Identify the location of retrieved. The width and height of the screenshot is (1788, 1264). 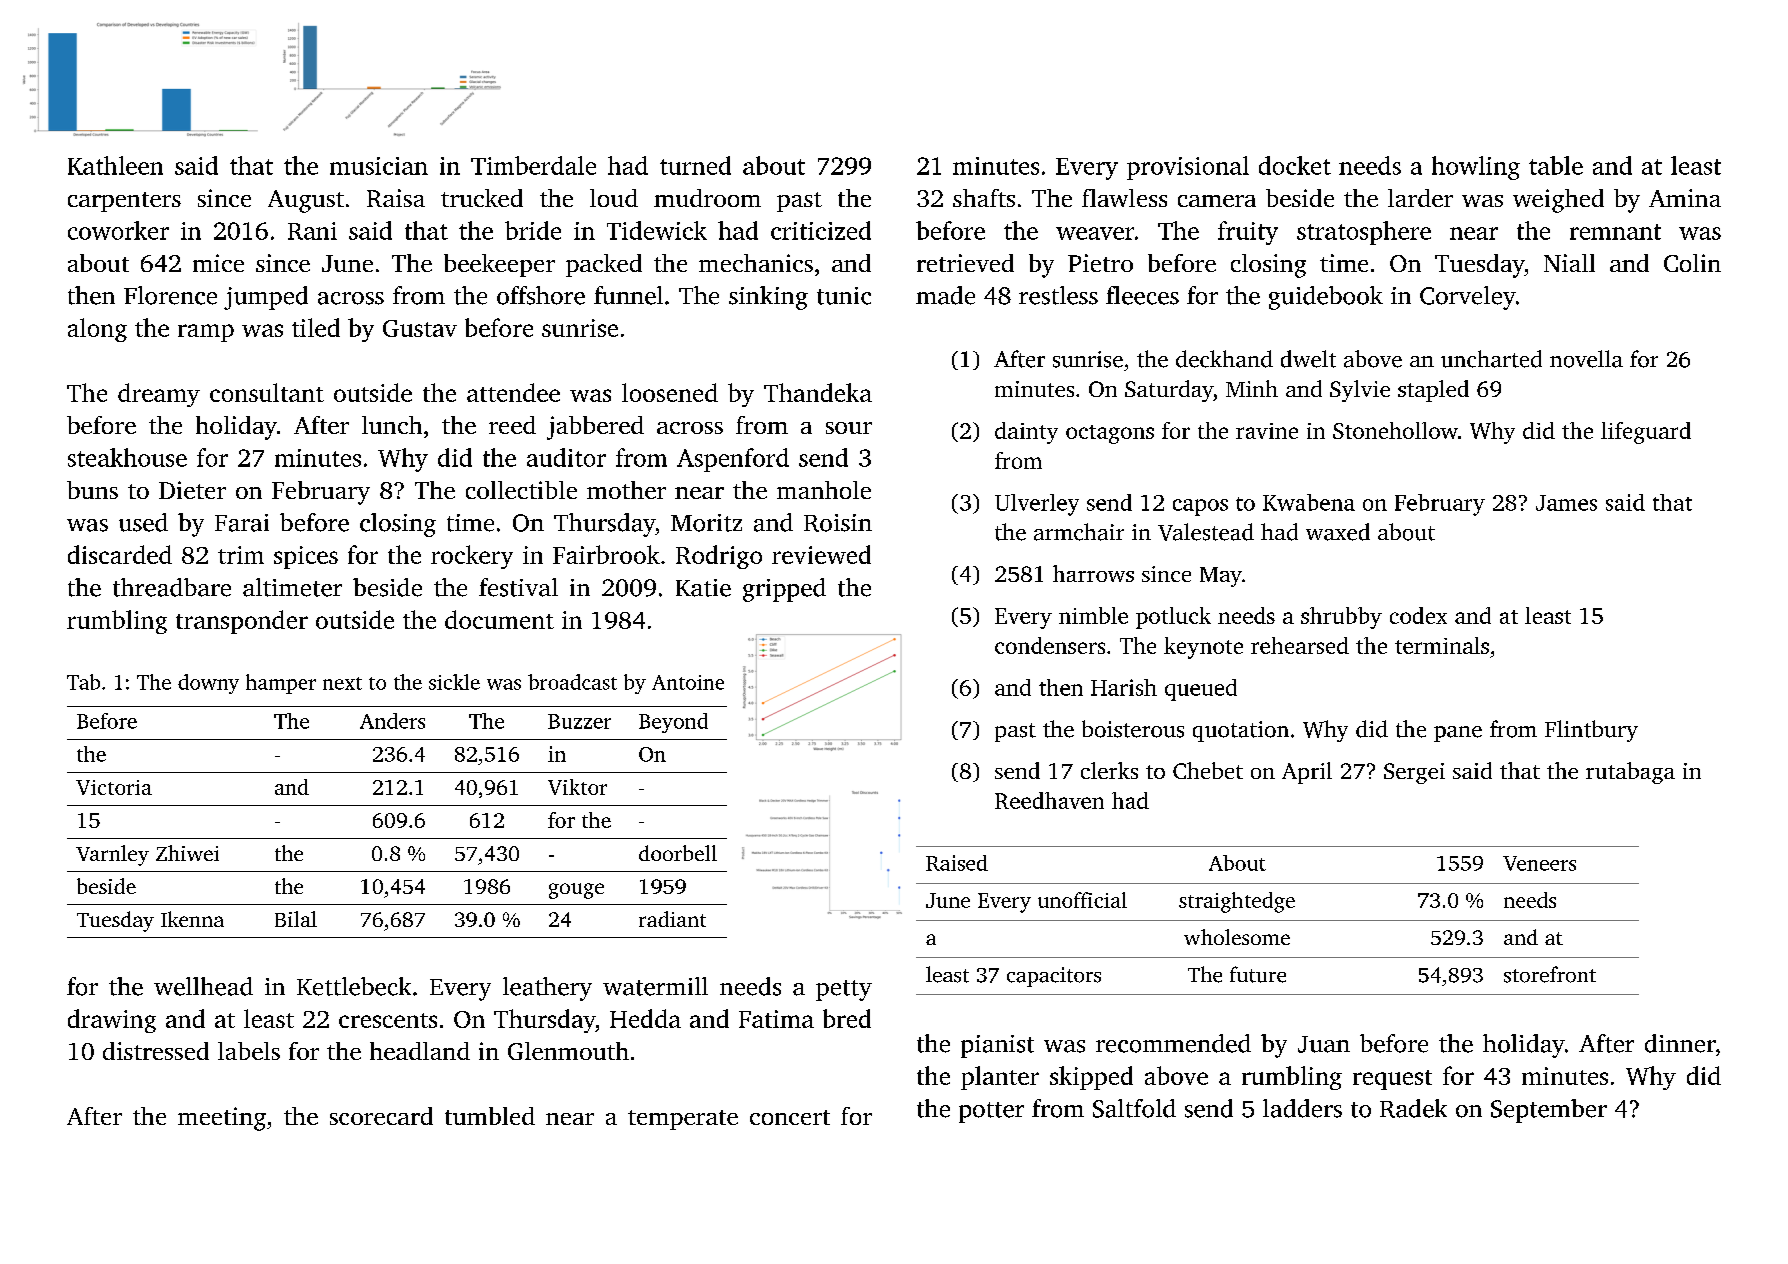
(965, 263).
